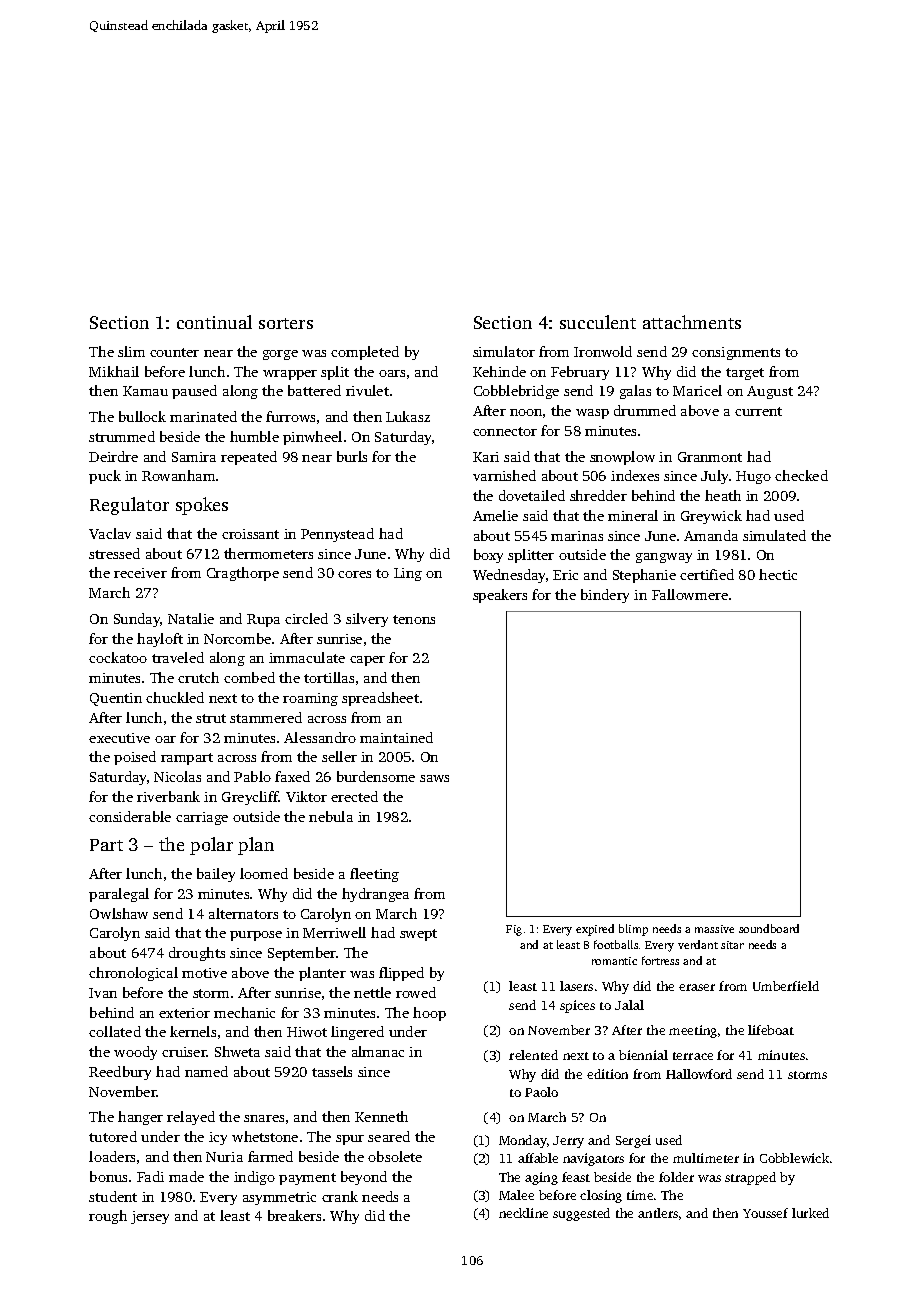 This page has width=924, height=1308. What do you see at coordinates (118, 657) in the page?
I see `cockatoo` at bounding box center [118, 657].
